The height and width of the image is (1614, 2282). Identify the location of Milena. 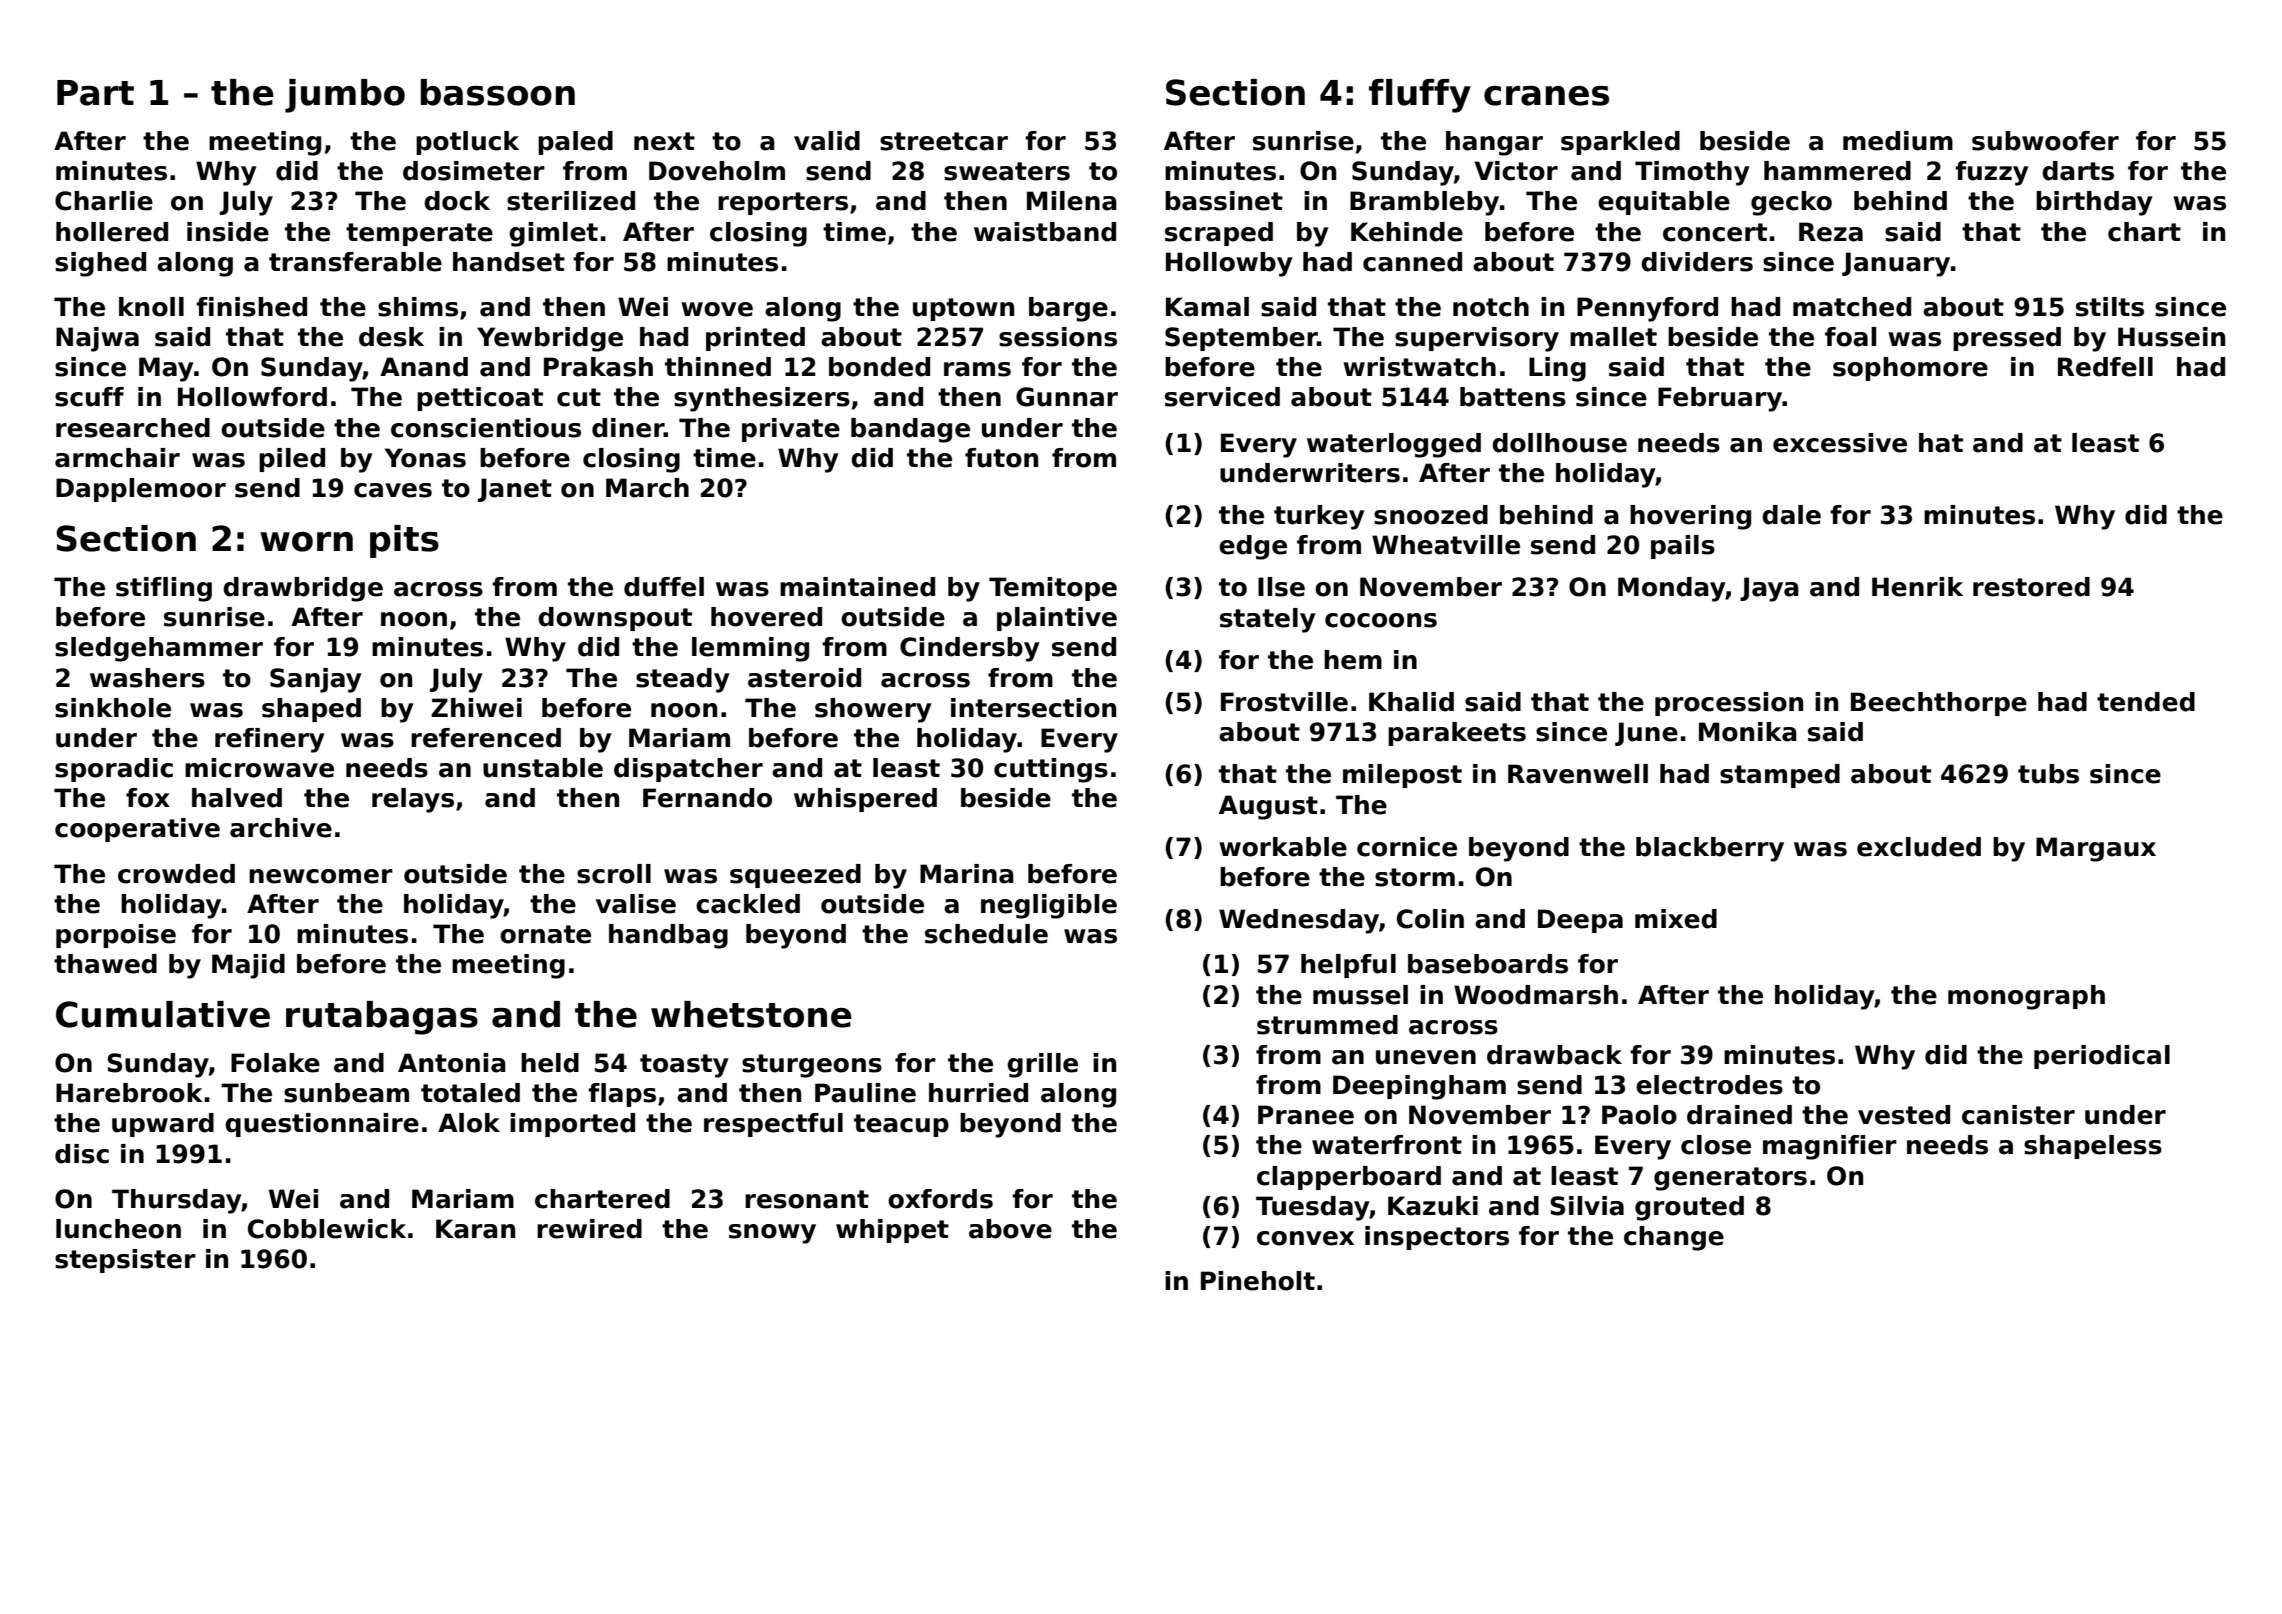
(1072, 201).
